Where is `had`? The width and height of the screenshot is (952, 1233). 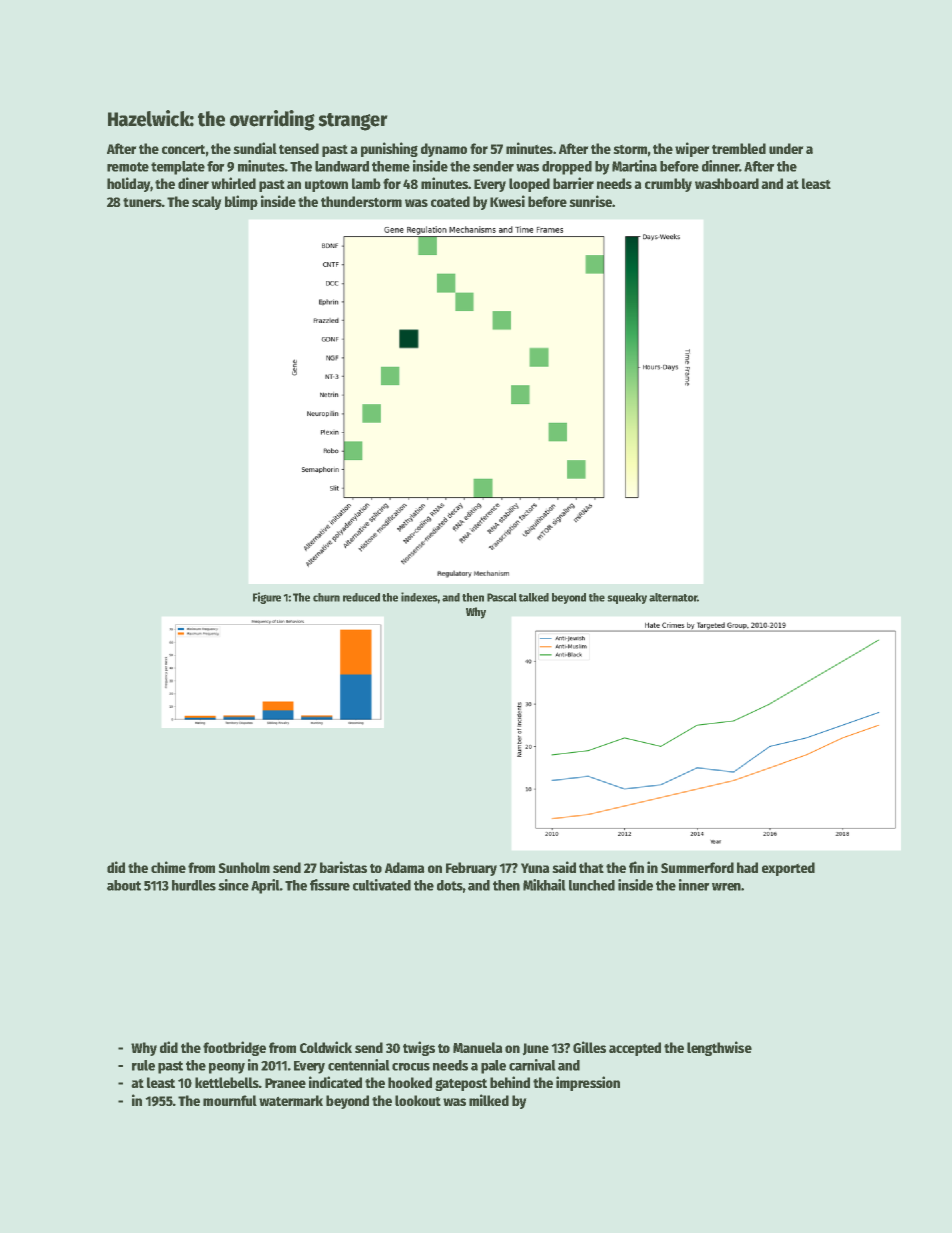 had is located at coordinates (747, 867).
